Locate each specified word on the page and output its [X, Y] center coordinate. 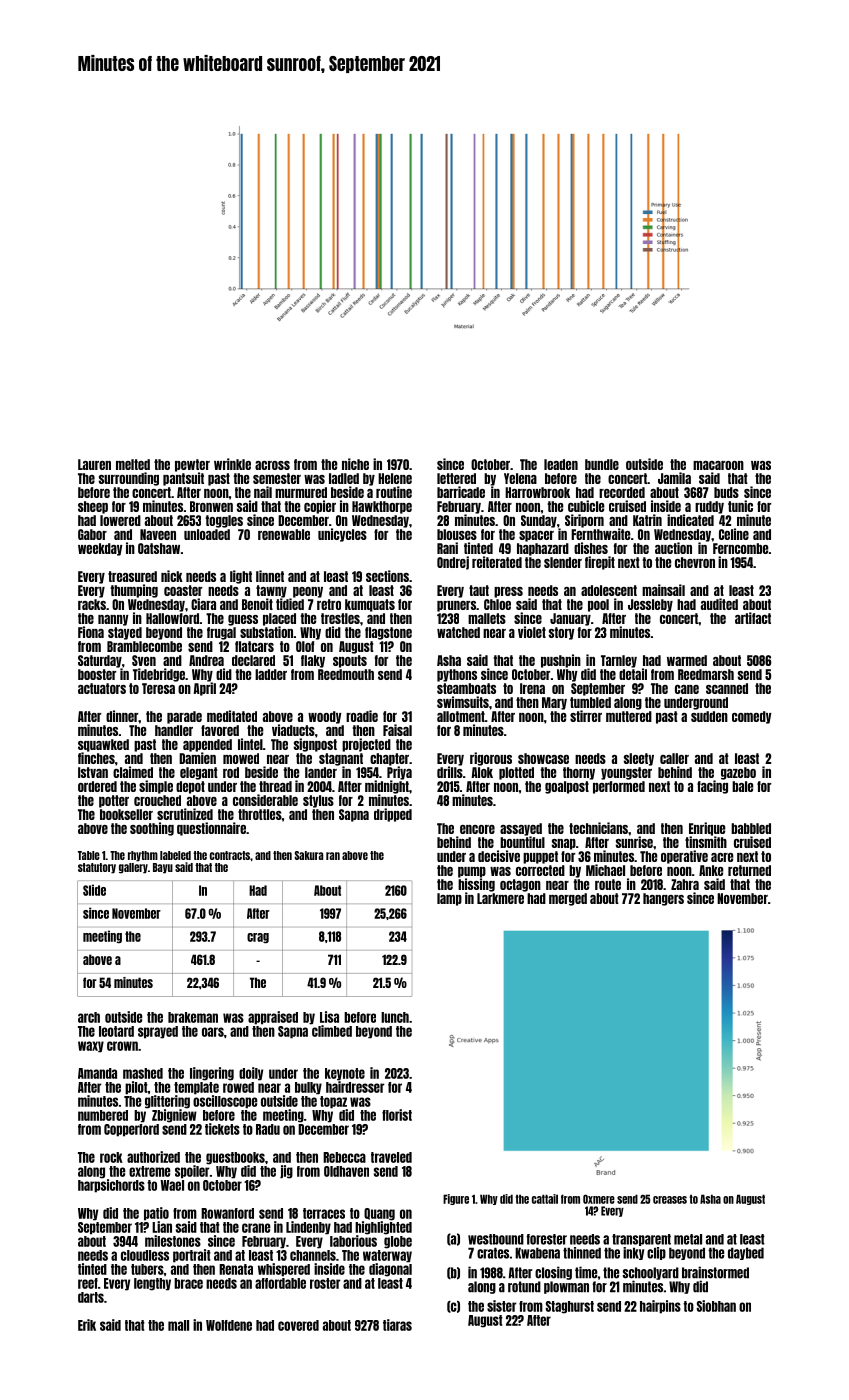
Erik [87, 1325]
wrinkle [232, 464]
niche [355, 464]
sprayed [158, 1032]
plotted [516, 773]
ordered [97, 786]
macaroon [718, 465]
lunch [395, 1017]
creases [670, 1200]
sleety [639, 759]
